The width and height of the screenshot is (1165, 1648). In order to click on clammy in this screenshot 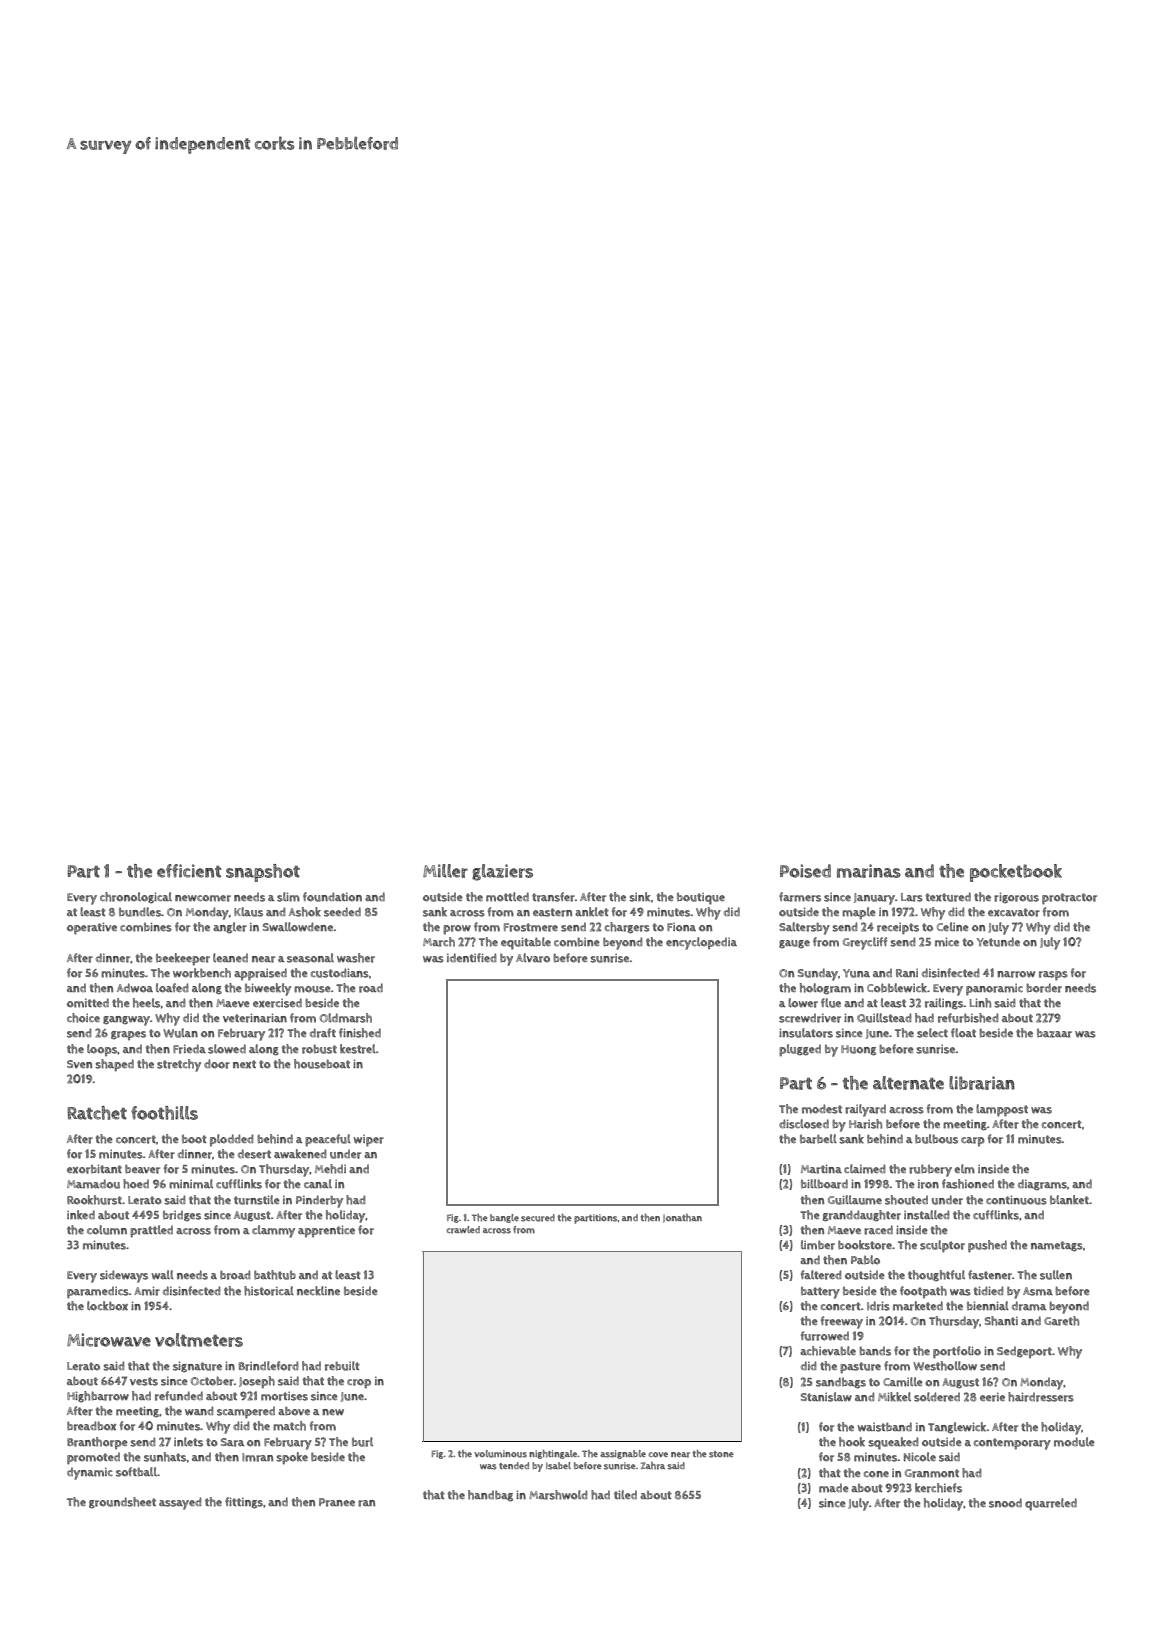, I will do `click(273, 1231)`.
